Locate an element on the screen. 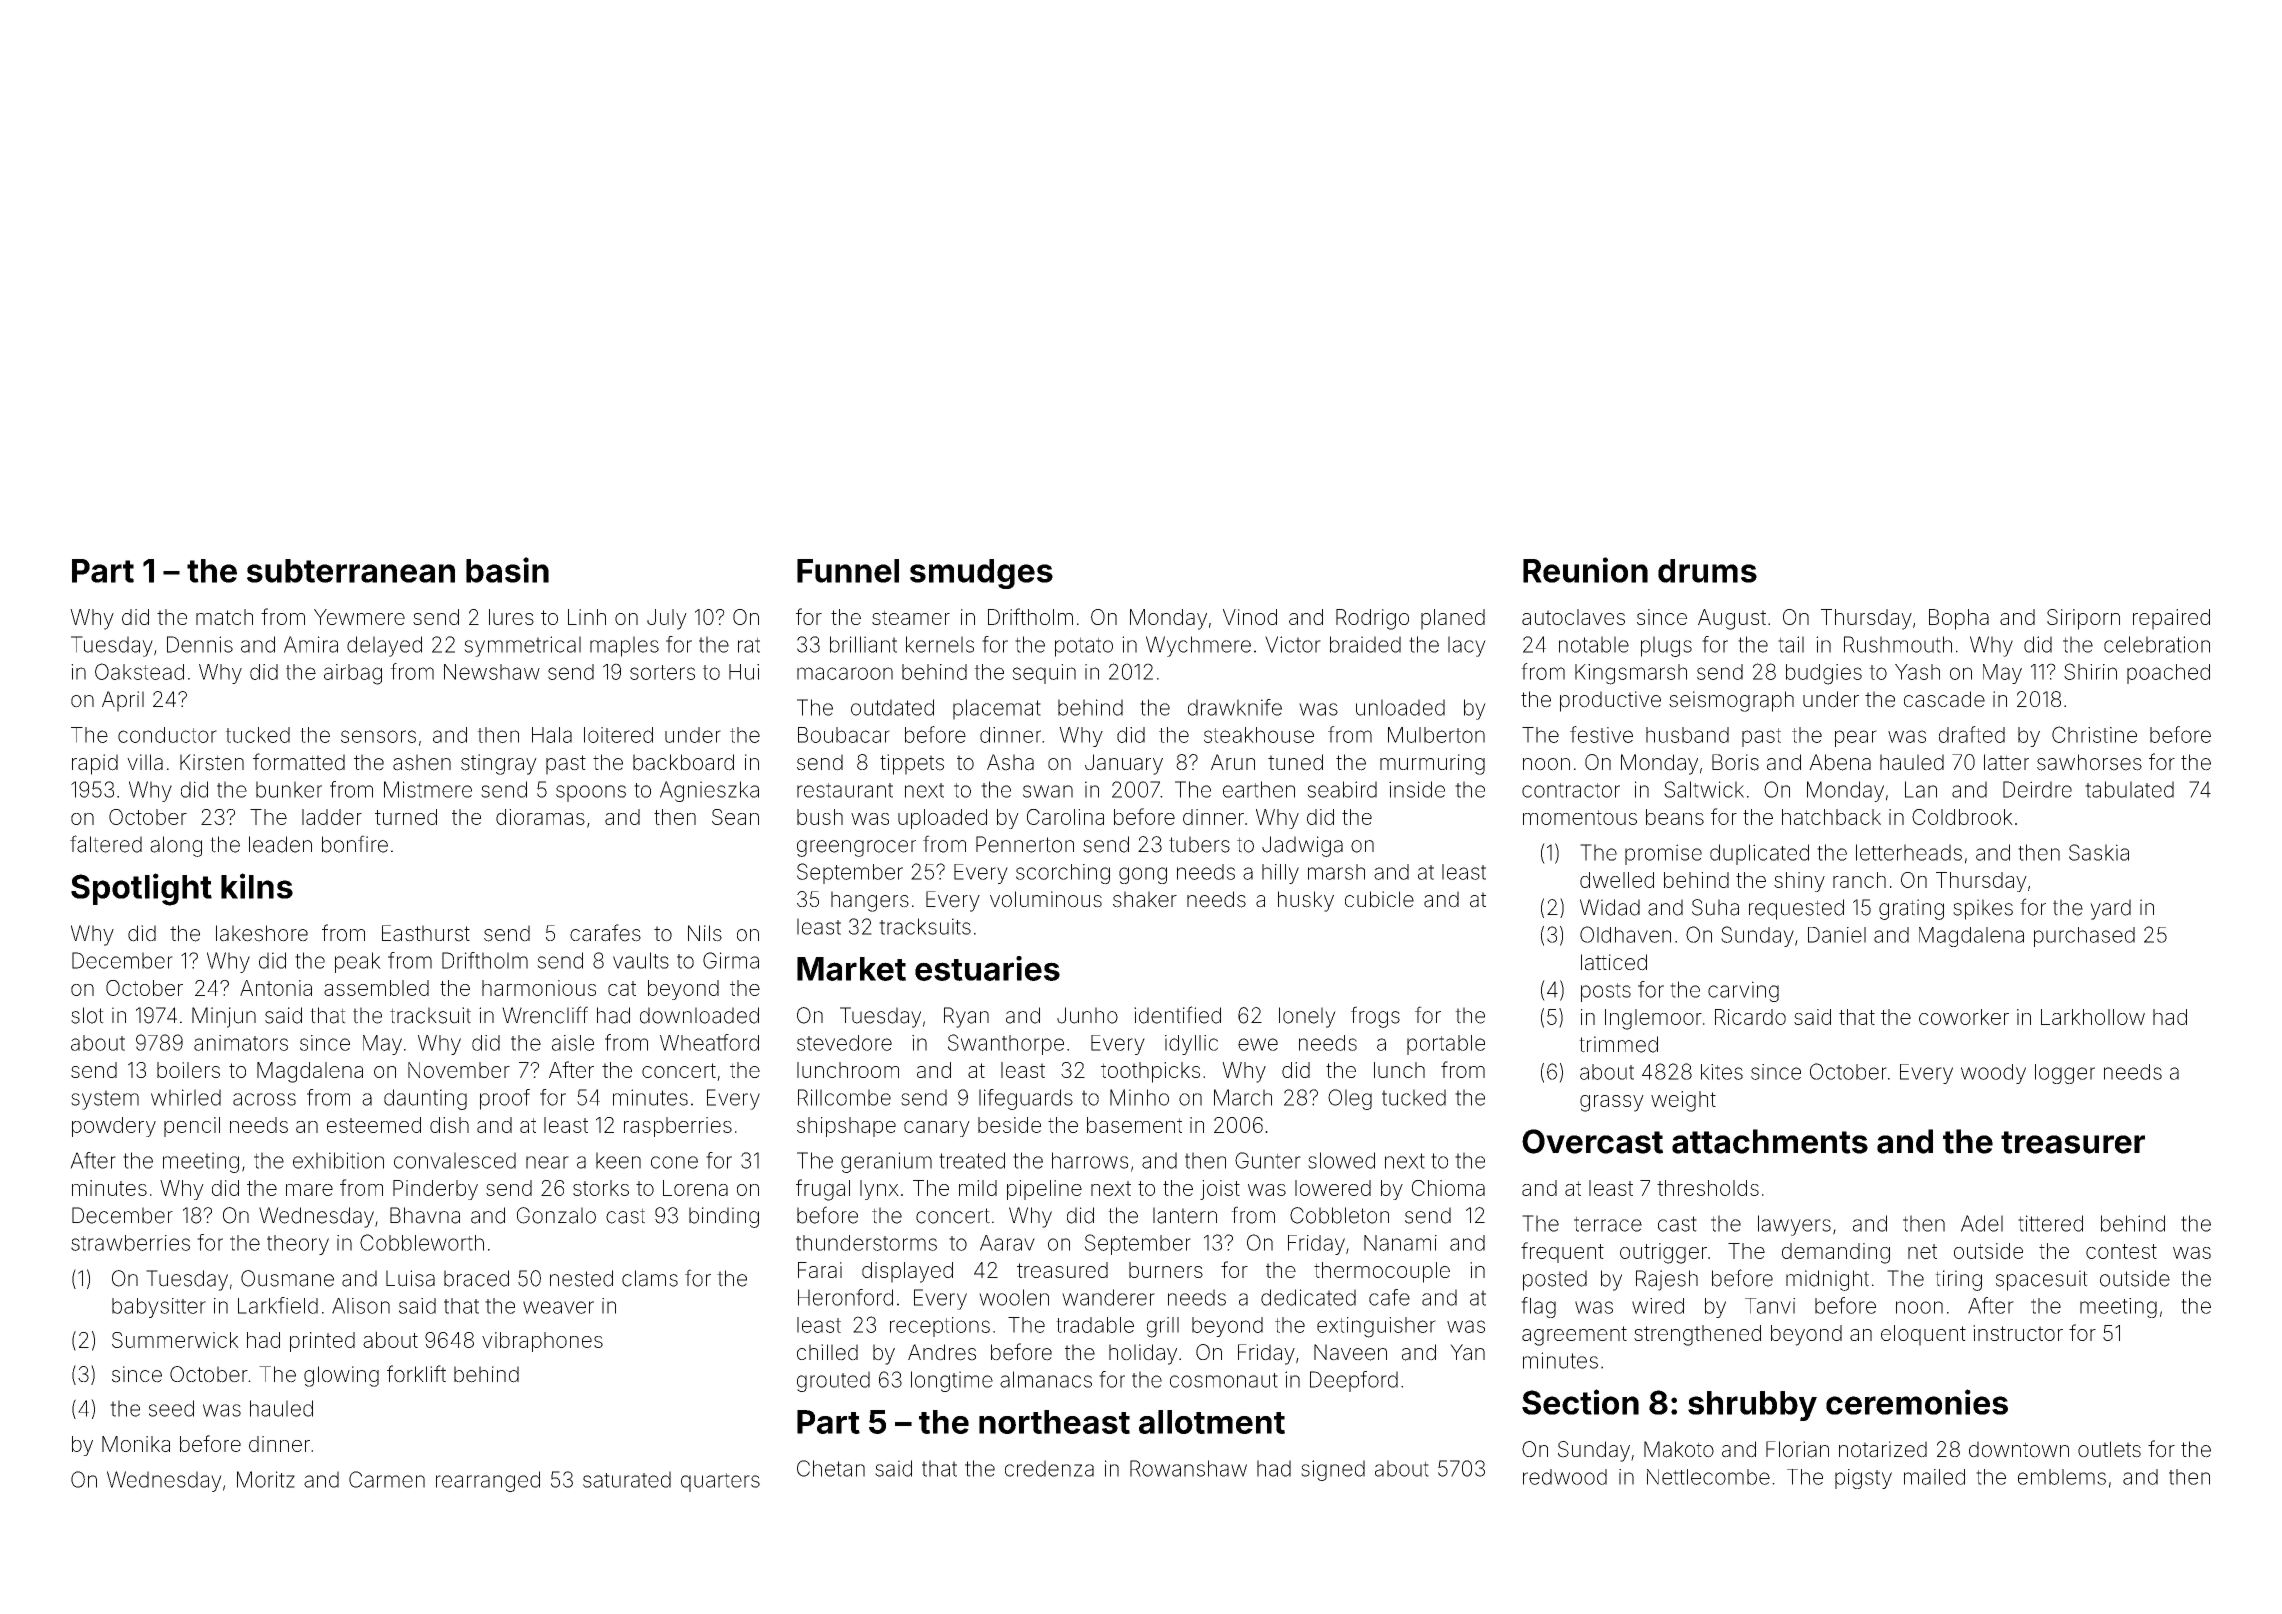 Image resolution: width=2282 pixels, height=1614 pixels. Monika is located at coordinates (136, 1444).
